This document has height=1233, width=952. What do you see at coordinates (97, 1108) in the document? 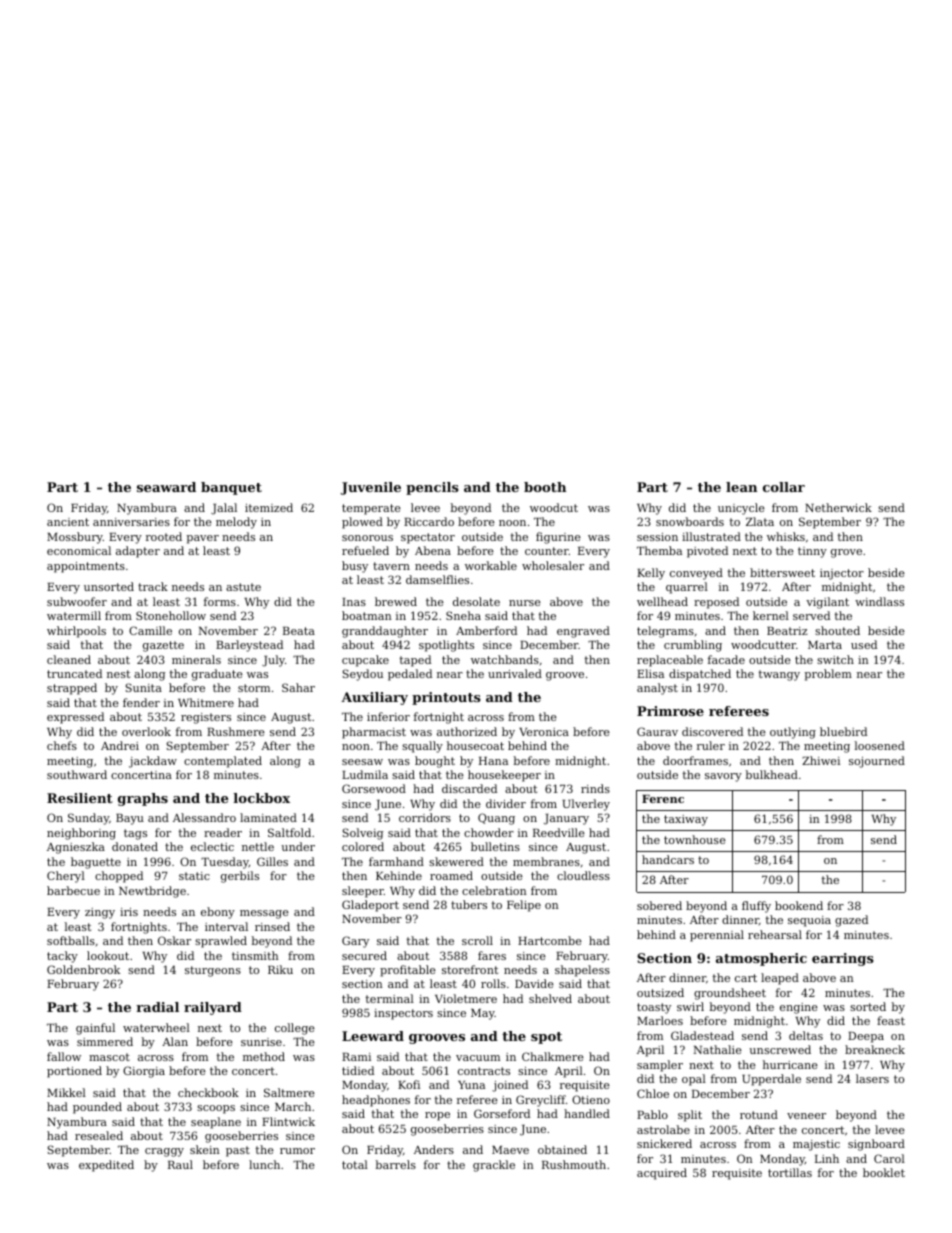
I see `pounded` at bounding box center [97, 1108].
